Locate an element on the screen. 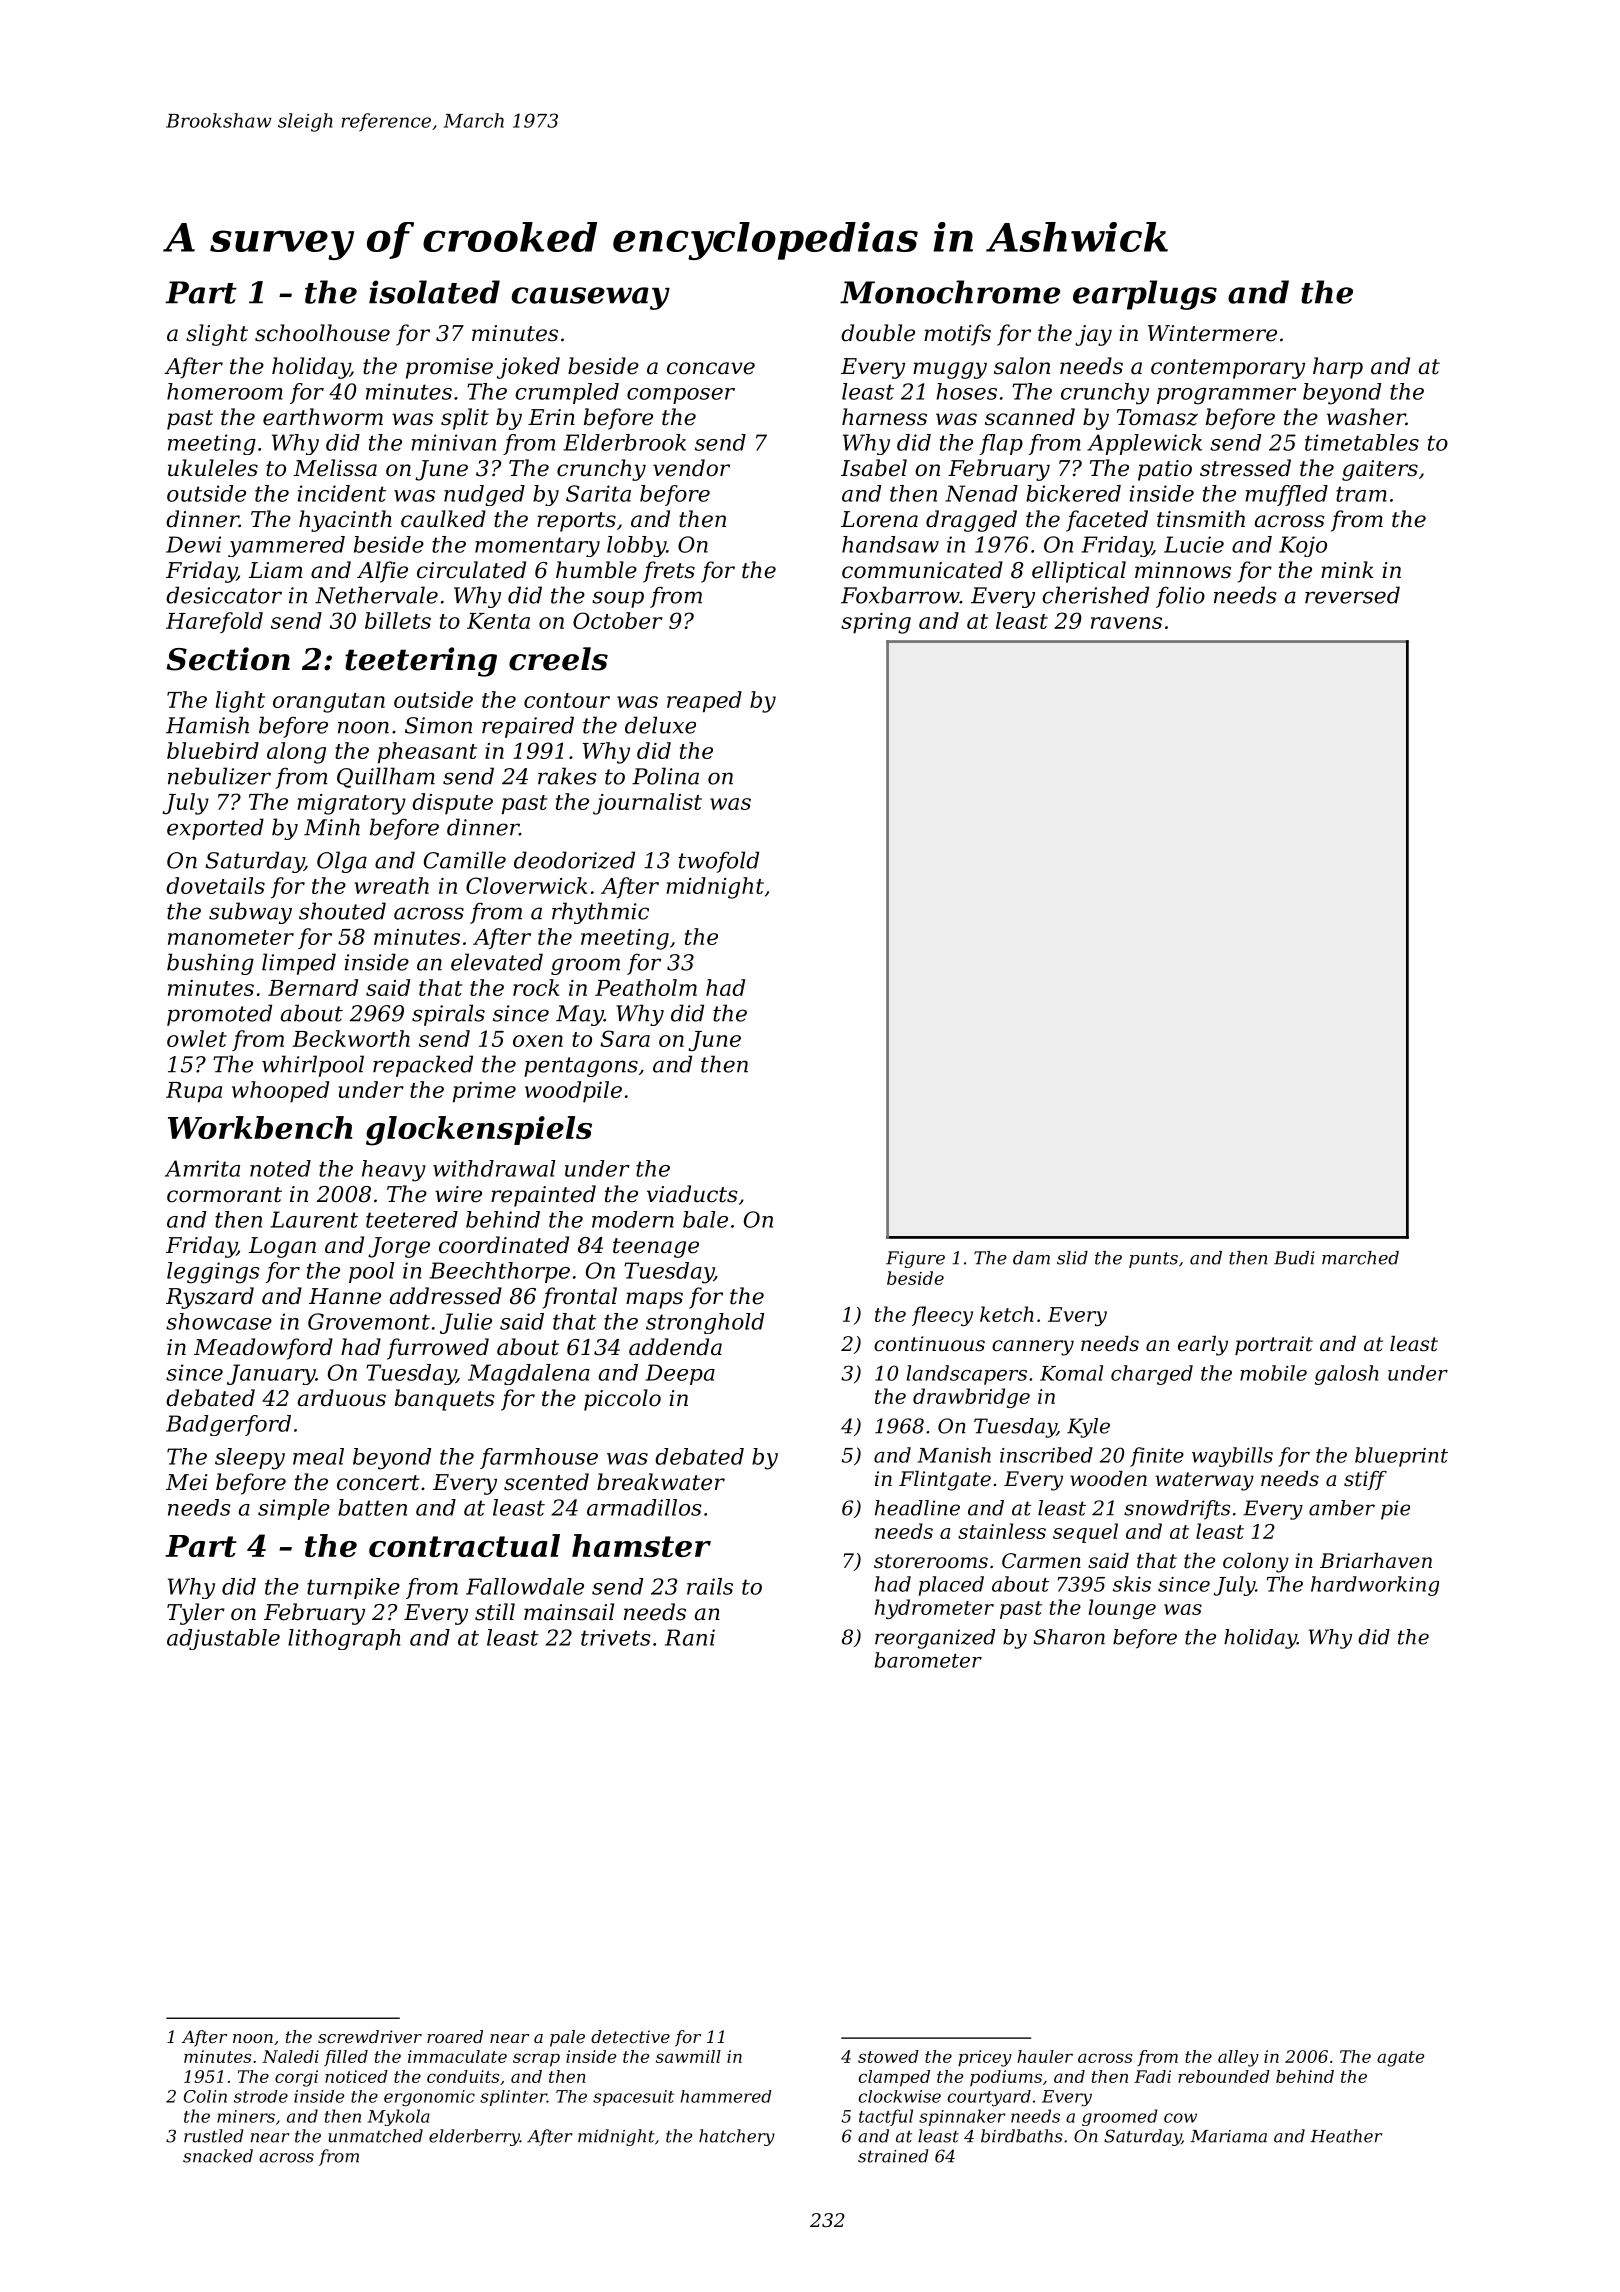  causeway is located at coordinates (591, 298).
